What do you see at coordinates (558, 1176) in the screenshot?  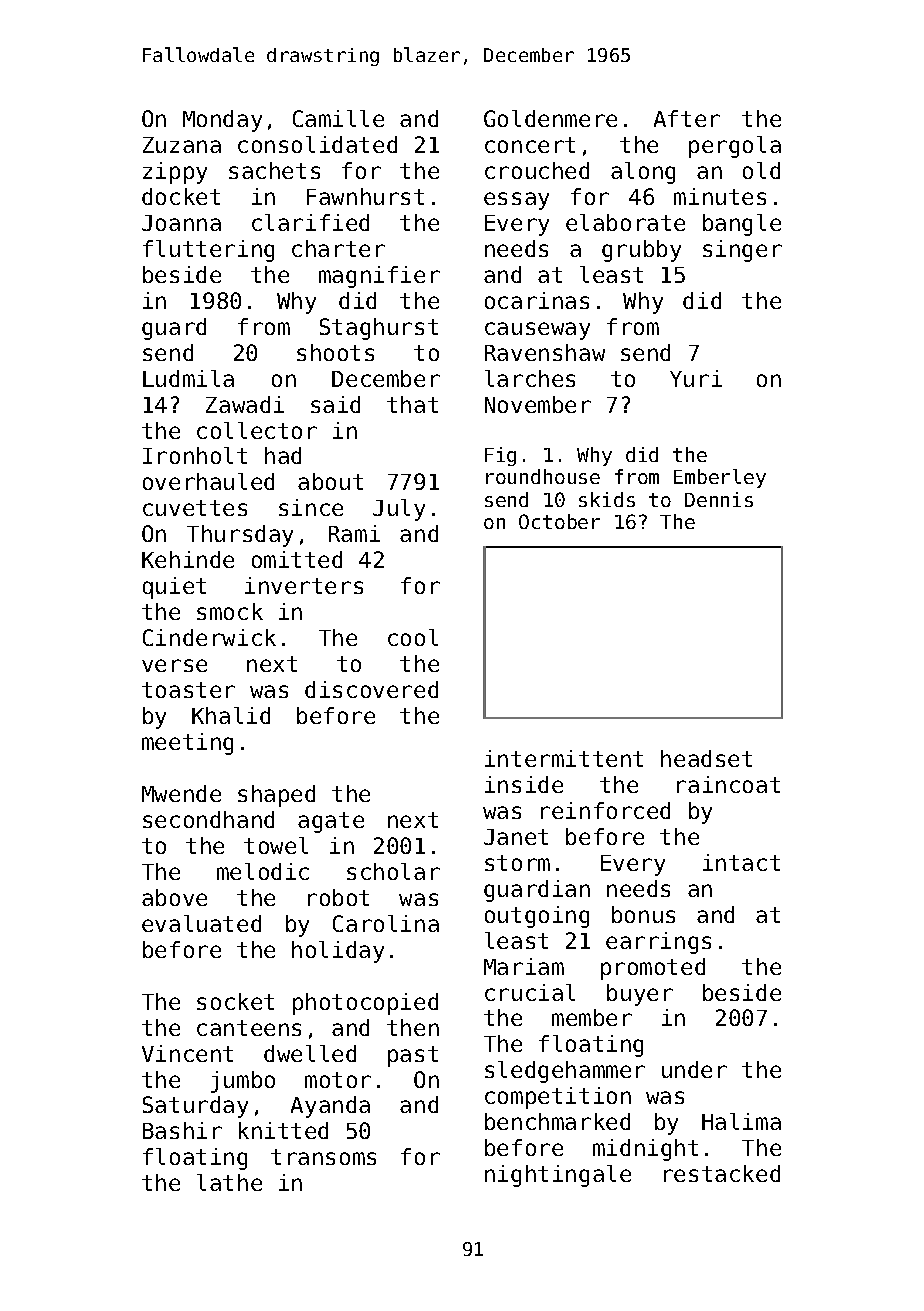 I see `nightingale` at bounding box center [558, 1176].
